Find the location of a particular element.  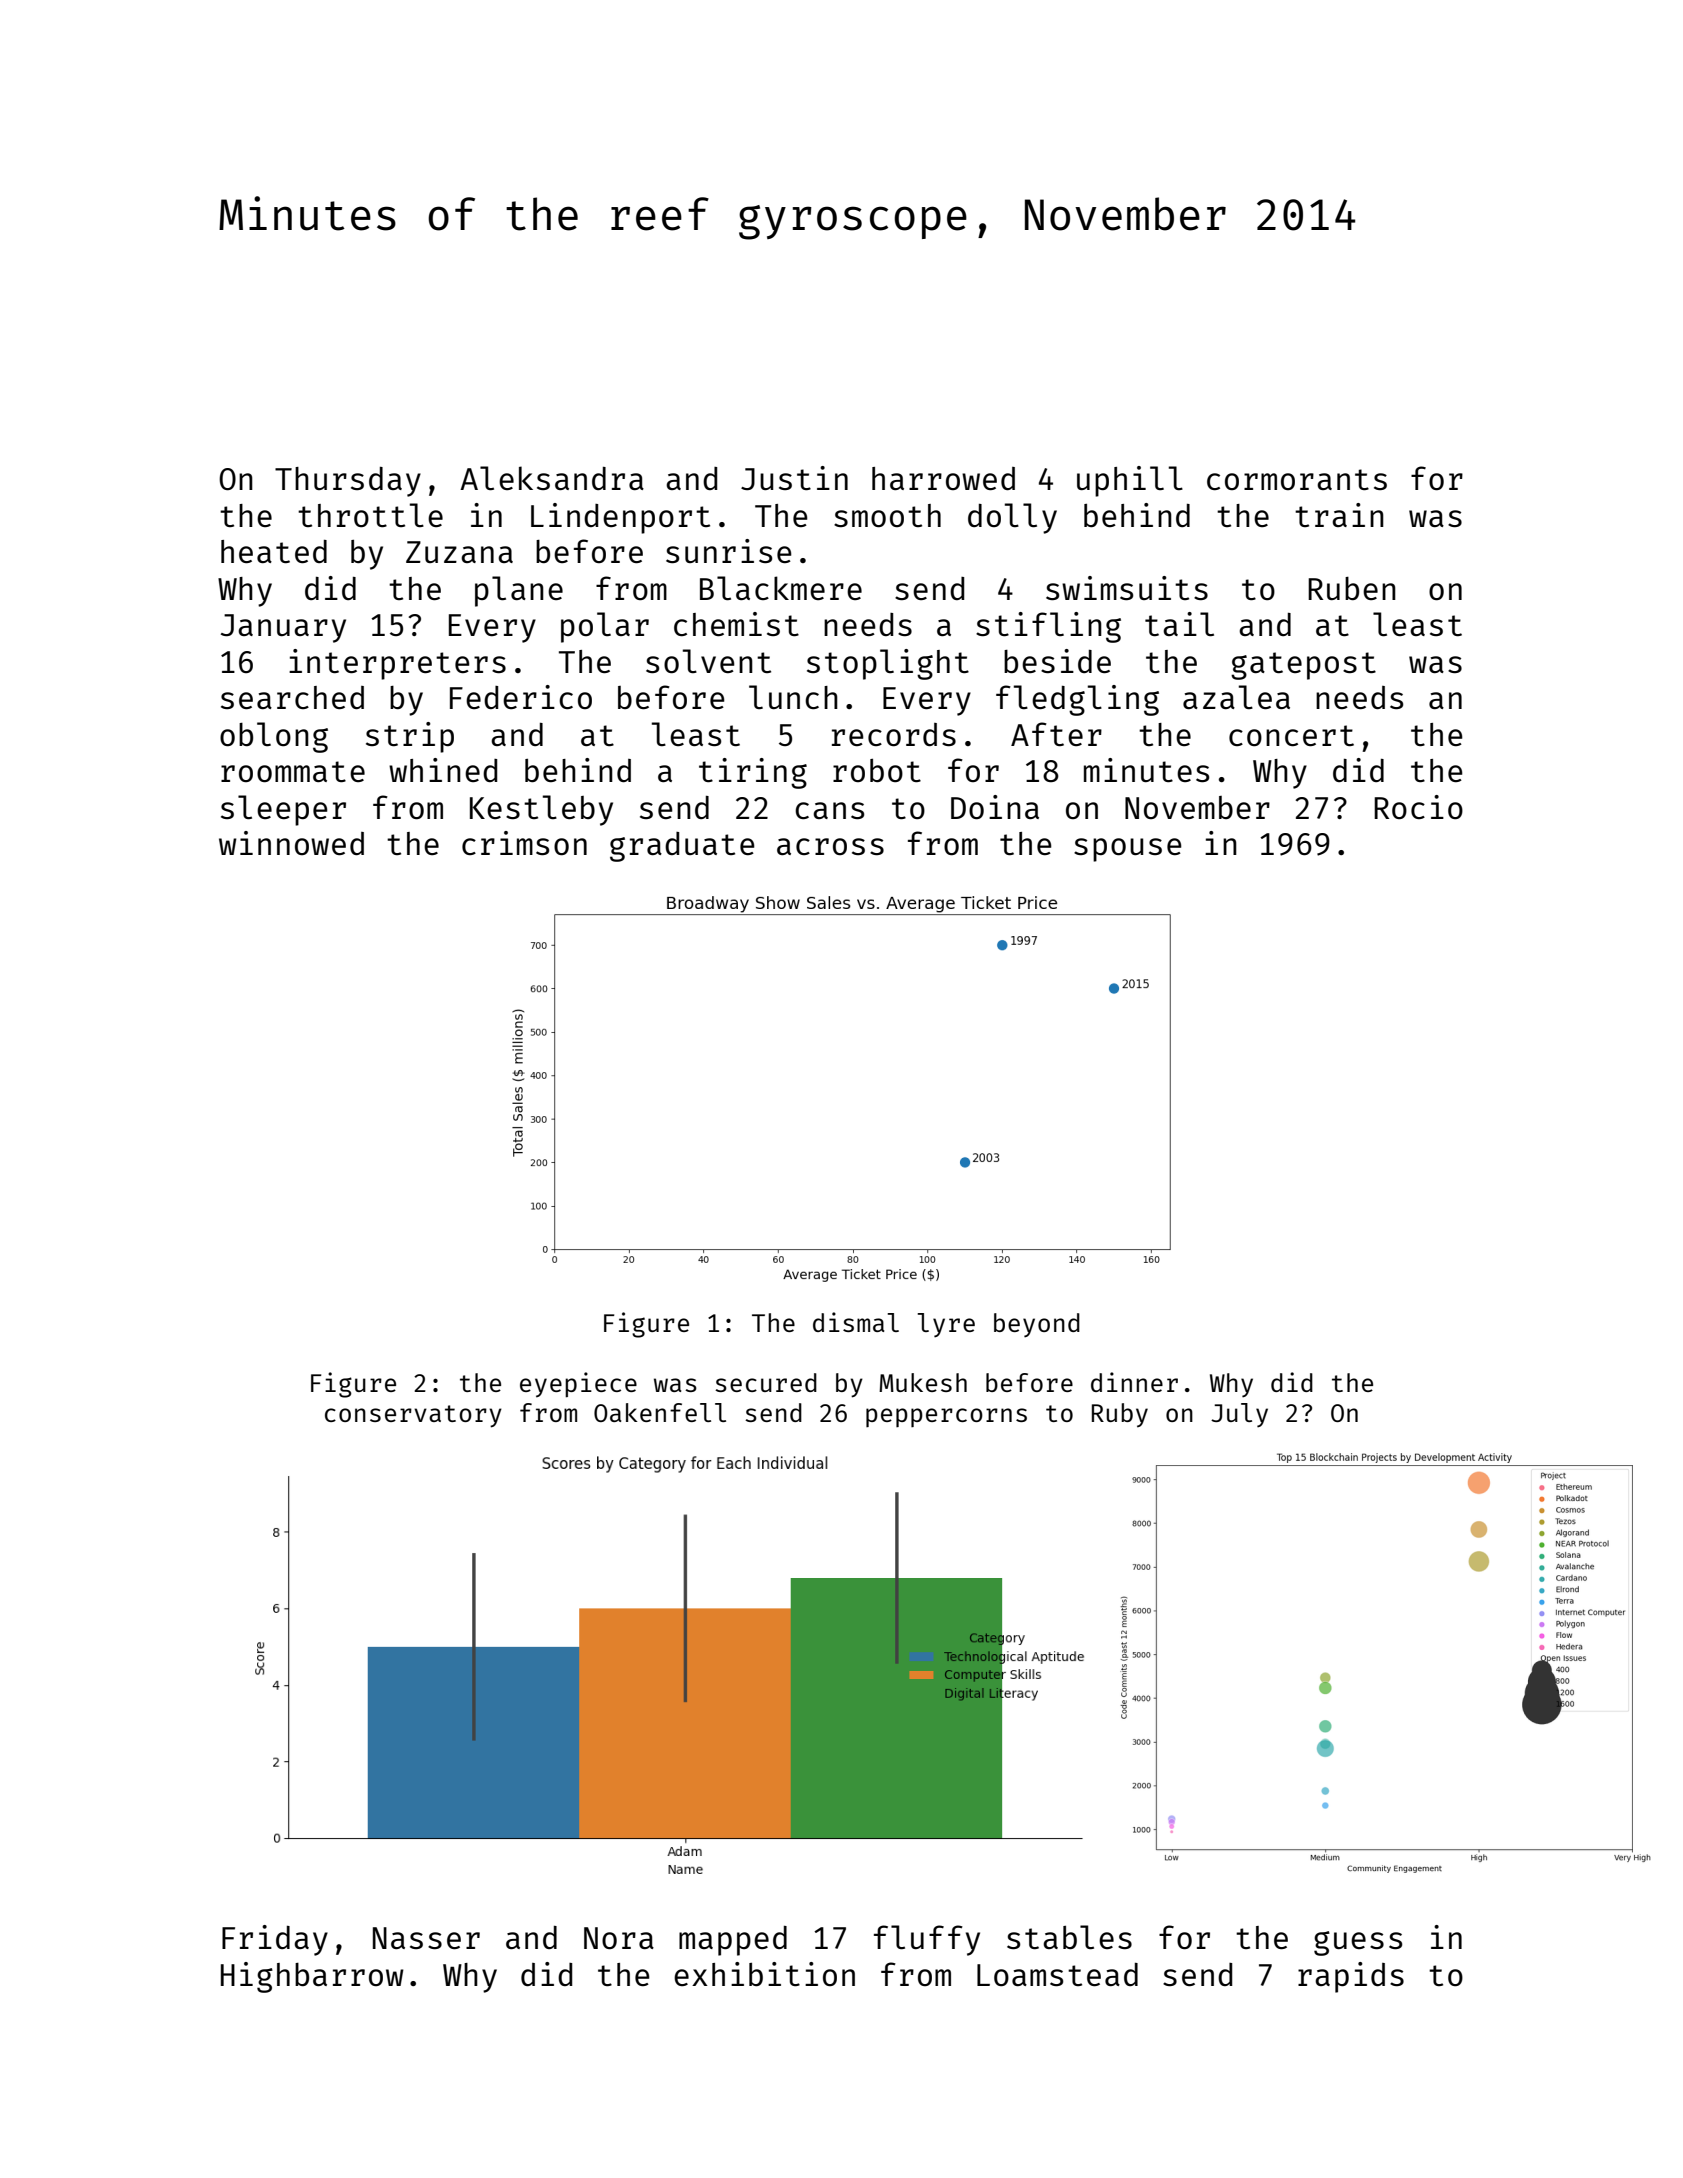

rapids is located at coordinates (1351, 1977).
